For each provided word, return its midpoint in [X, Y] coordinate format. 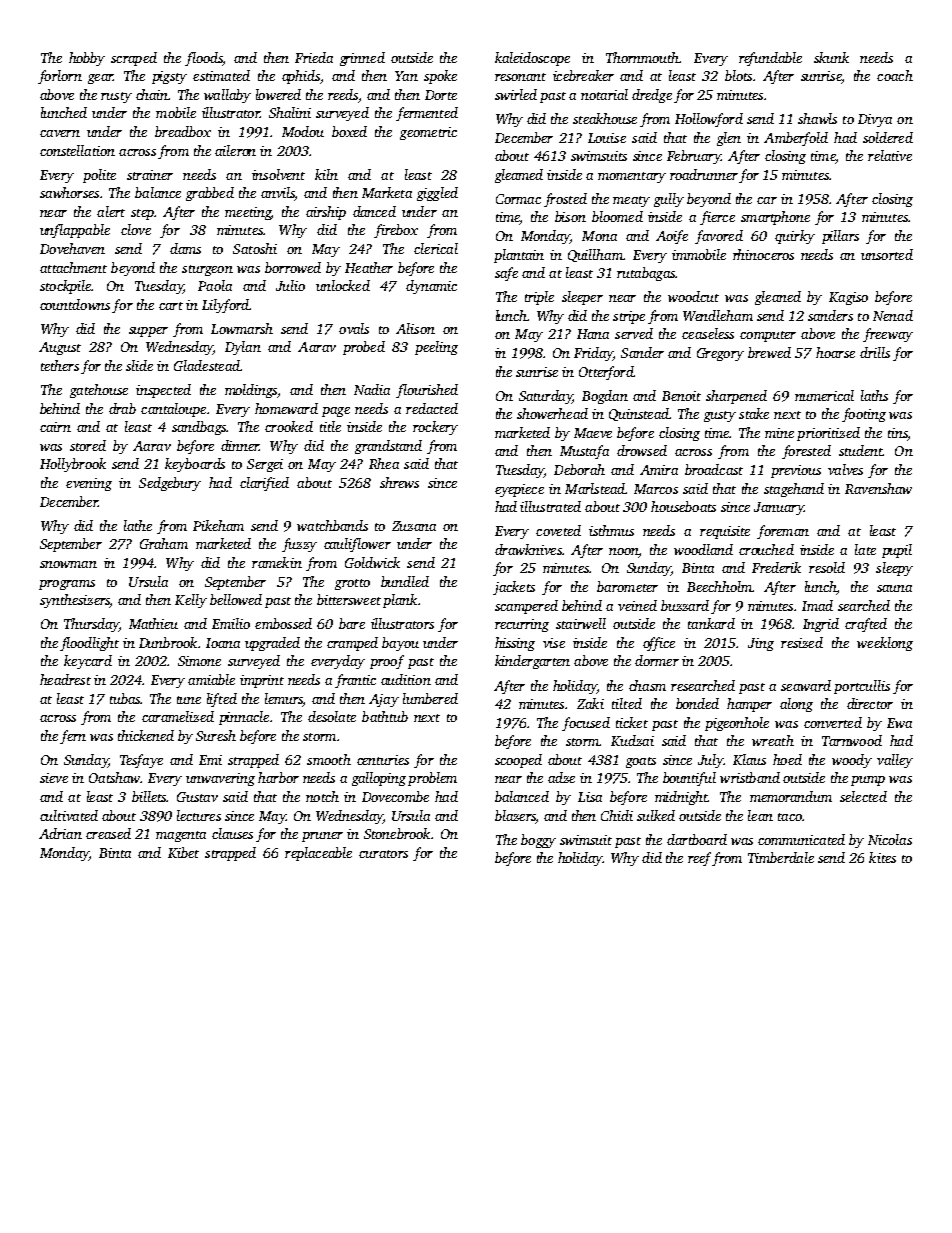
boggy [538, 841]
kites [882, 857]
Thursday [91, 625]
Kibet [183, 852]
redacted [432, 408]
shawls [817, 118]
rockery [435, 428]
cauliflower [357, 545]
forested [806, 452]
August [60, 348]
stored [88, 445]
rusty [116, 97]
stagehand [794, 490]
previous [796, 471]
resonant [520, 77]
